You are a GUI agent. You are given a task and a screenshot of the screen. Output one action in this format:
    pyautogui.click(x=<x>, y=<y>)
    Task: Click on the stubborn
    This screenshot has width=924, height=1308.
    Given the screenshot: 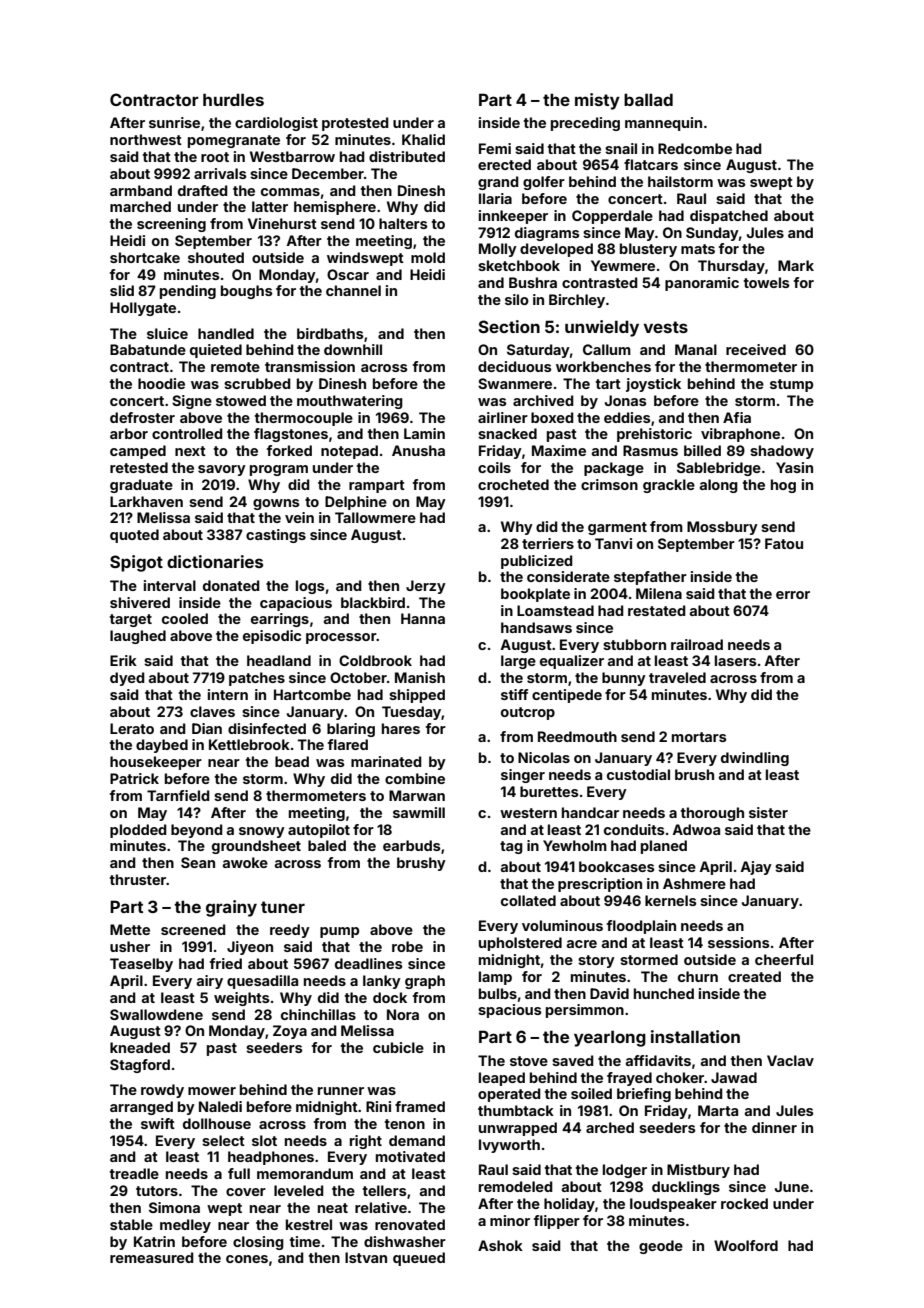 What is the action you would take?
    pyautogui.click(x=634, y=644)
